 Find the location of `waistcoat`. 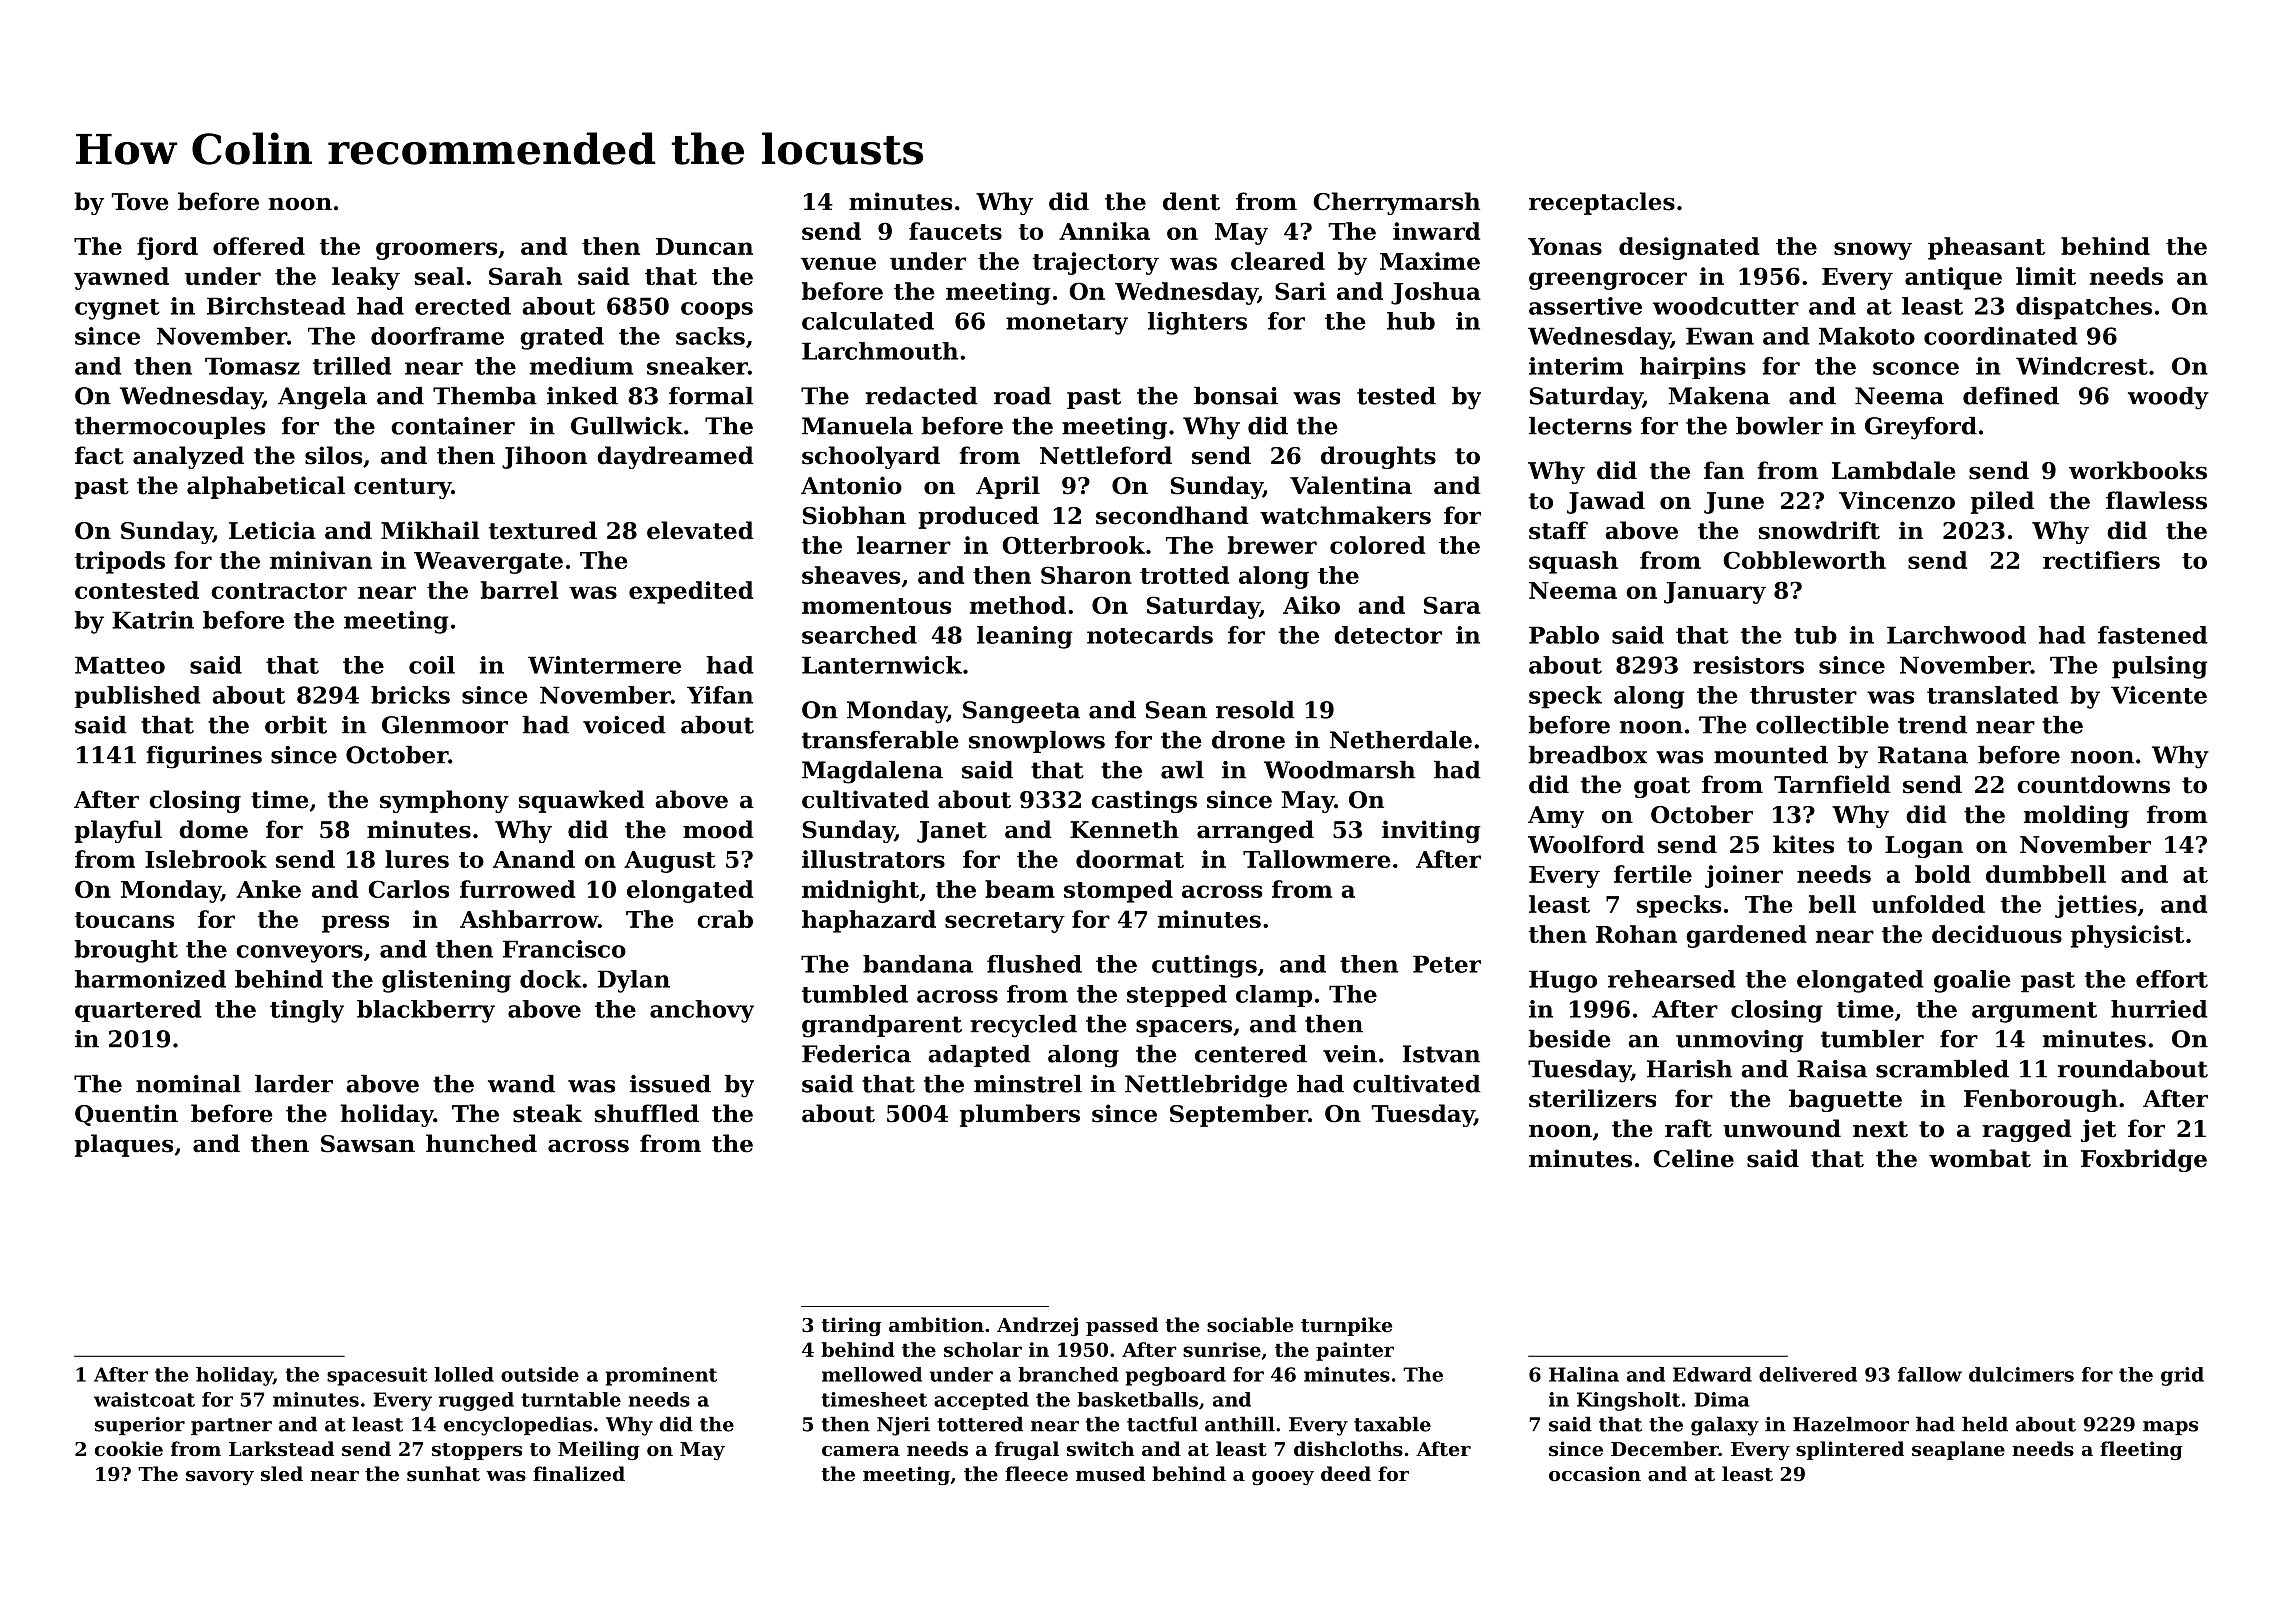

waistcoat is located at coordinates (144, 1399).
